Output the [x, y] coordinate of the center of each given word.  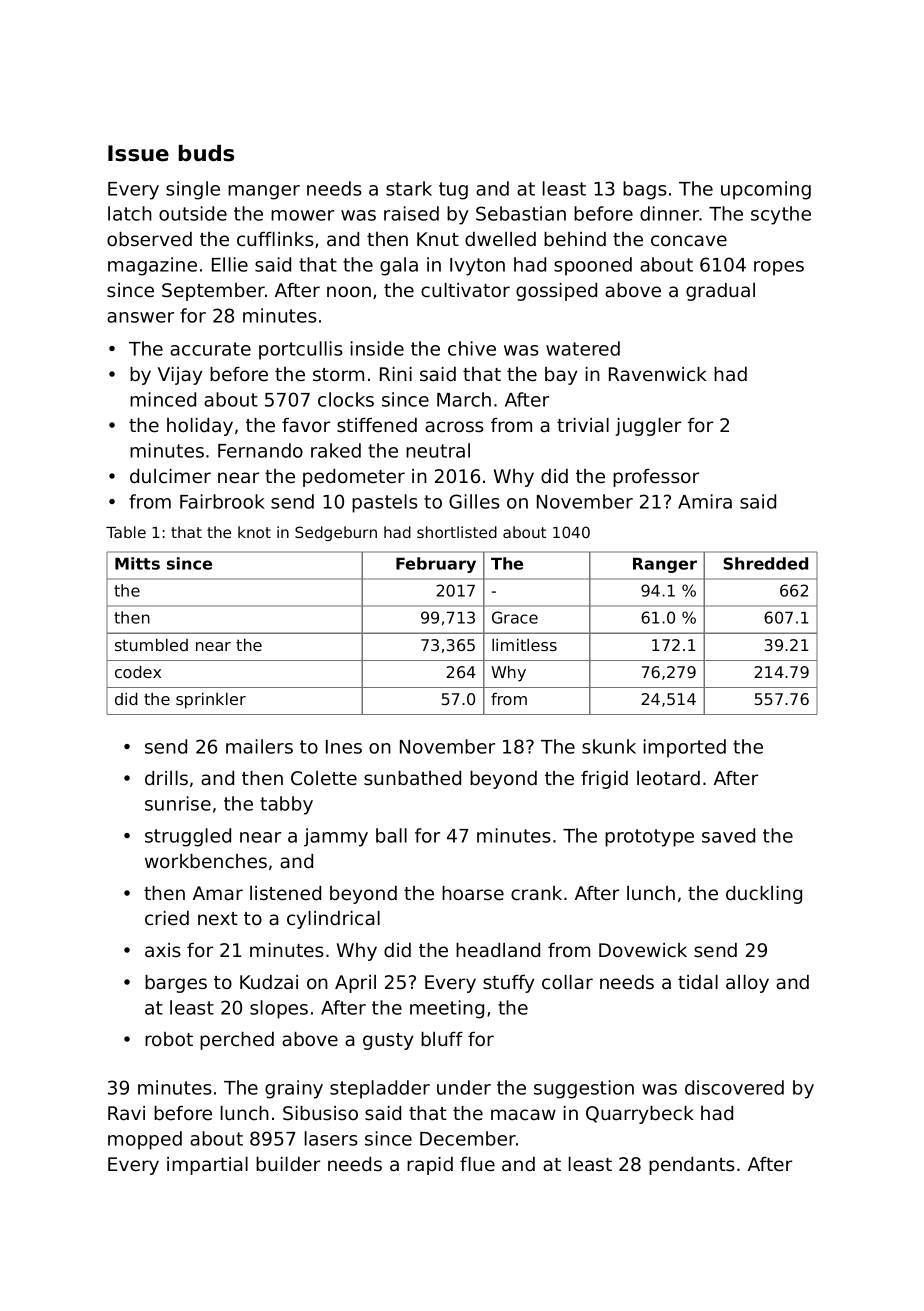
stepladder [380, 1089]
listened [285, 893]
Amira [705, 501]
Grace [515, 617]
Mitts [137, 563]
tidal [698, 982]
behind [575, 239]
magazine [152, 266]
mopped [145, 1140]
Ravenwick [658, 374]
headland [498, 950]
